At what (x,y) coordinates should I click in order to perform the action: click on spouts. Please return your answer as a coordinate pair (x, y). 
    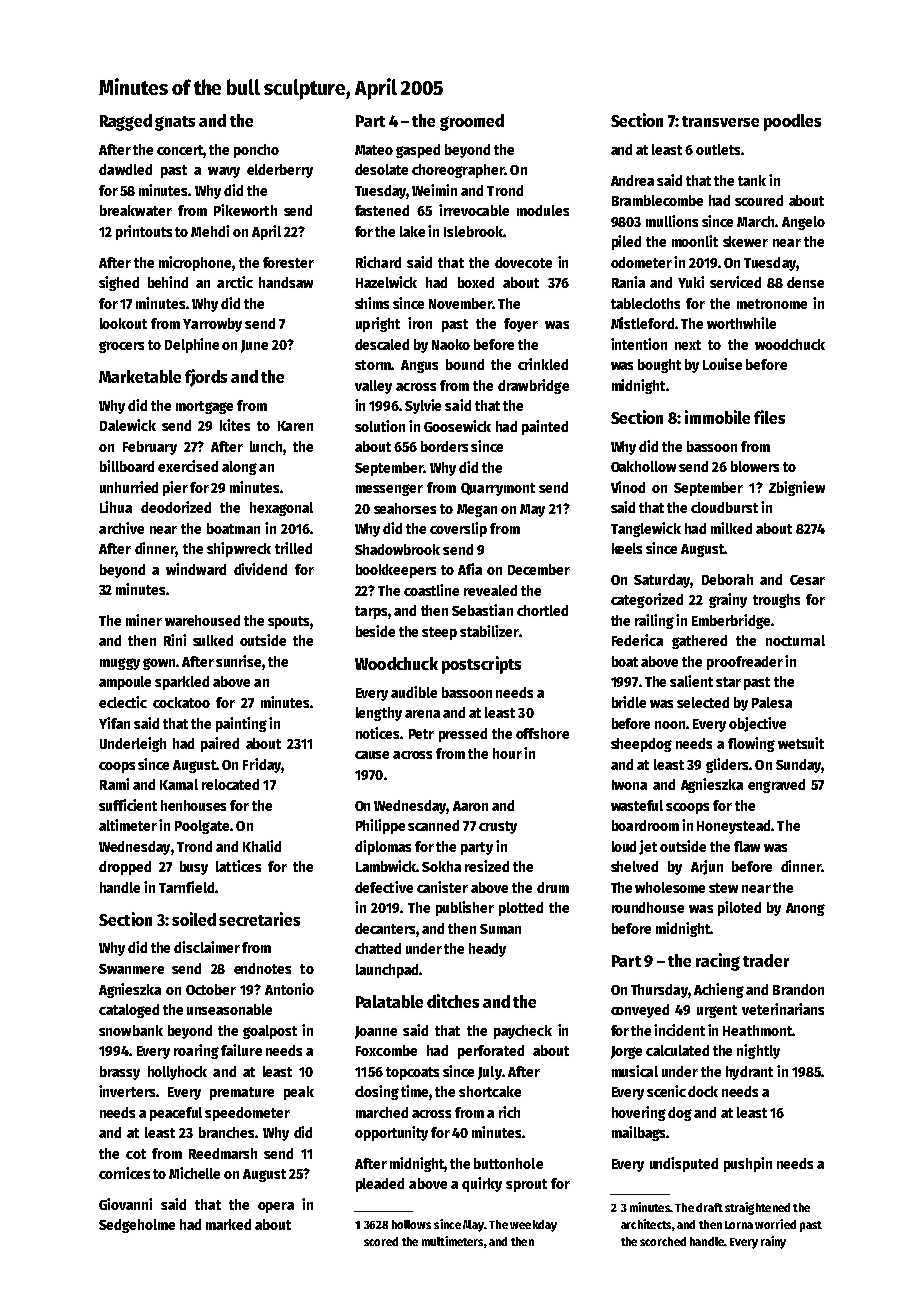
    Looking at the image, I should click on (288, 622).
